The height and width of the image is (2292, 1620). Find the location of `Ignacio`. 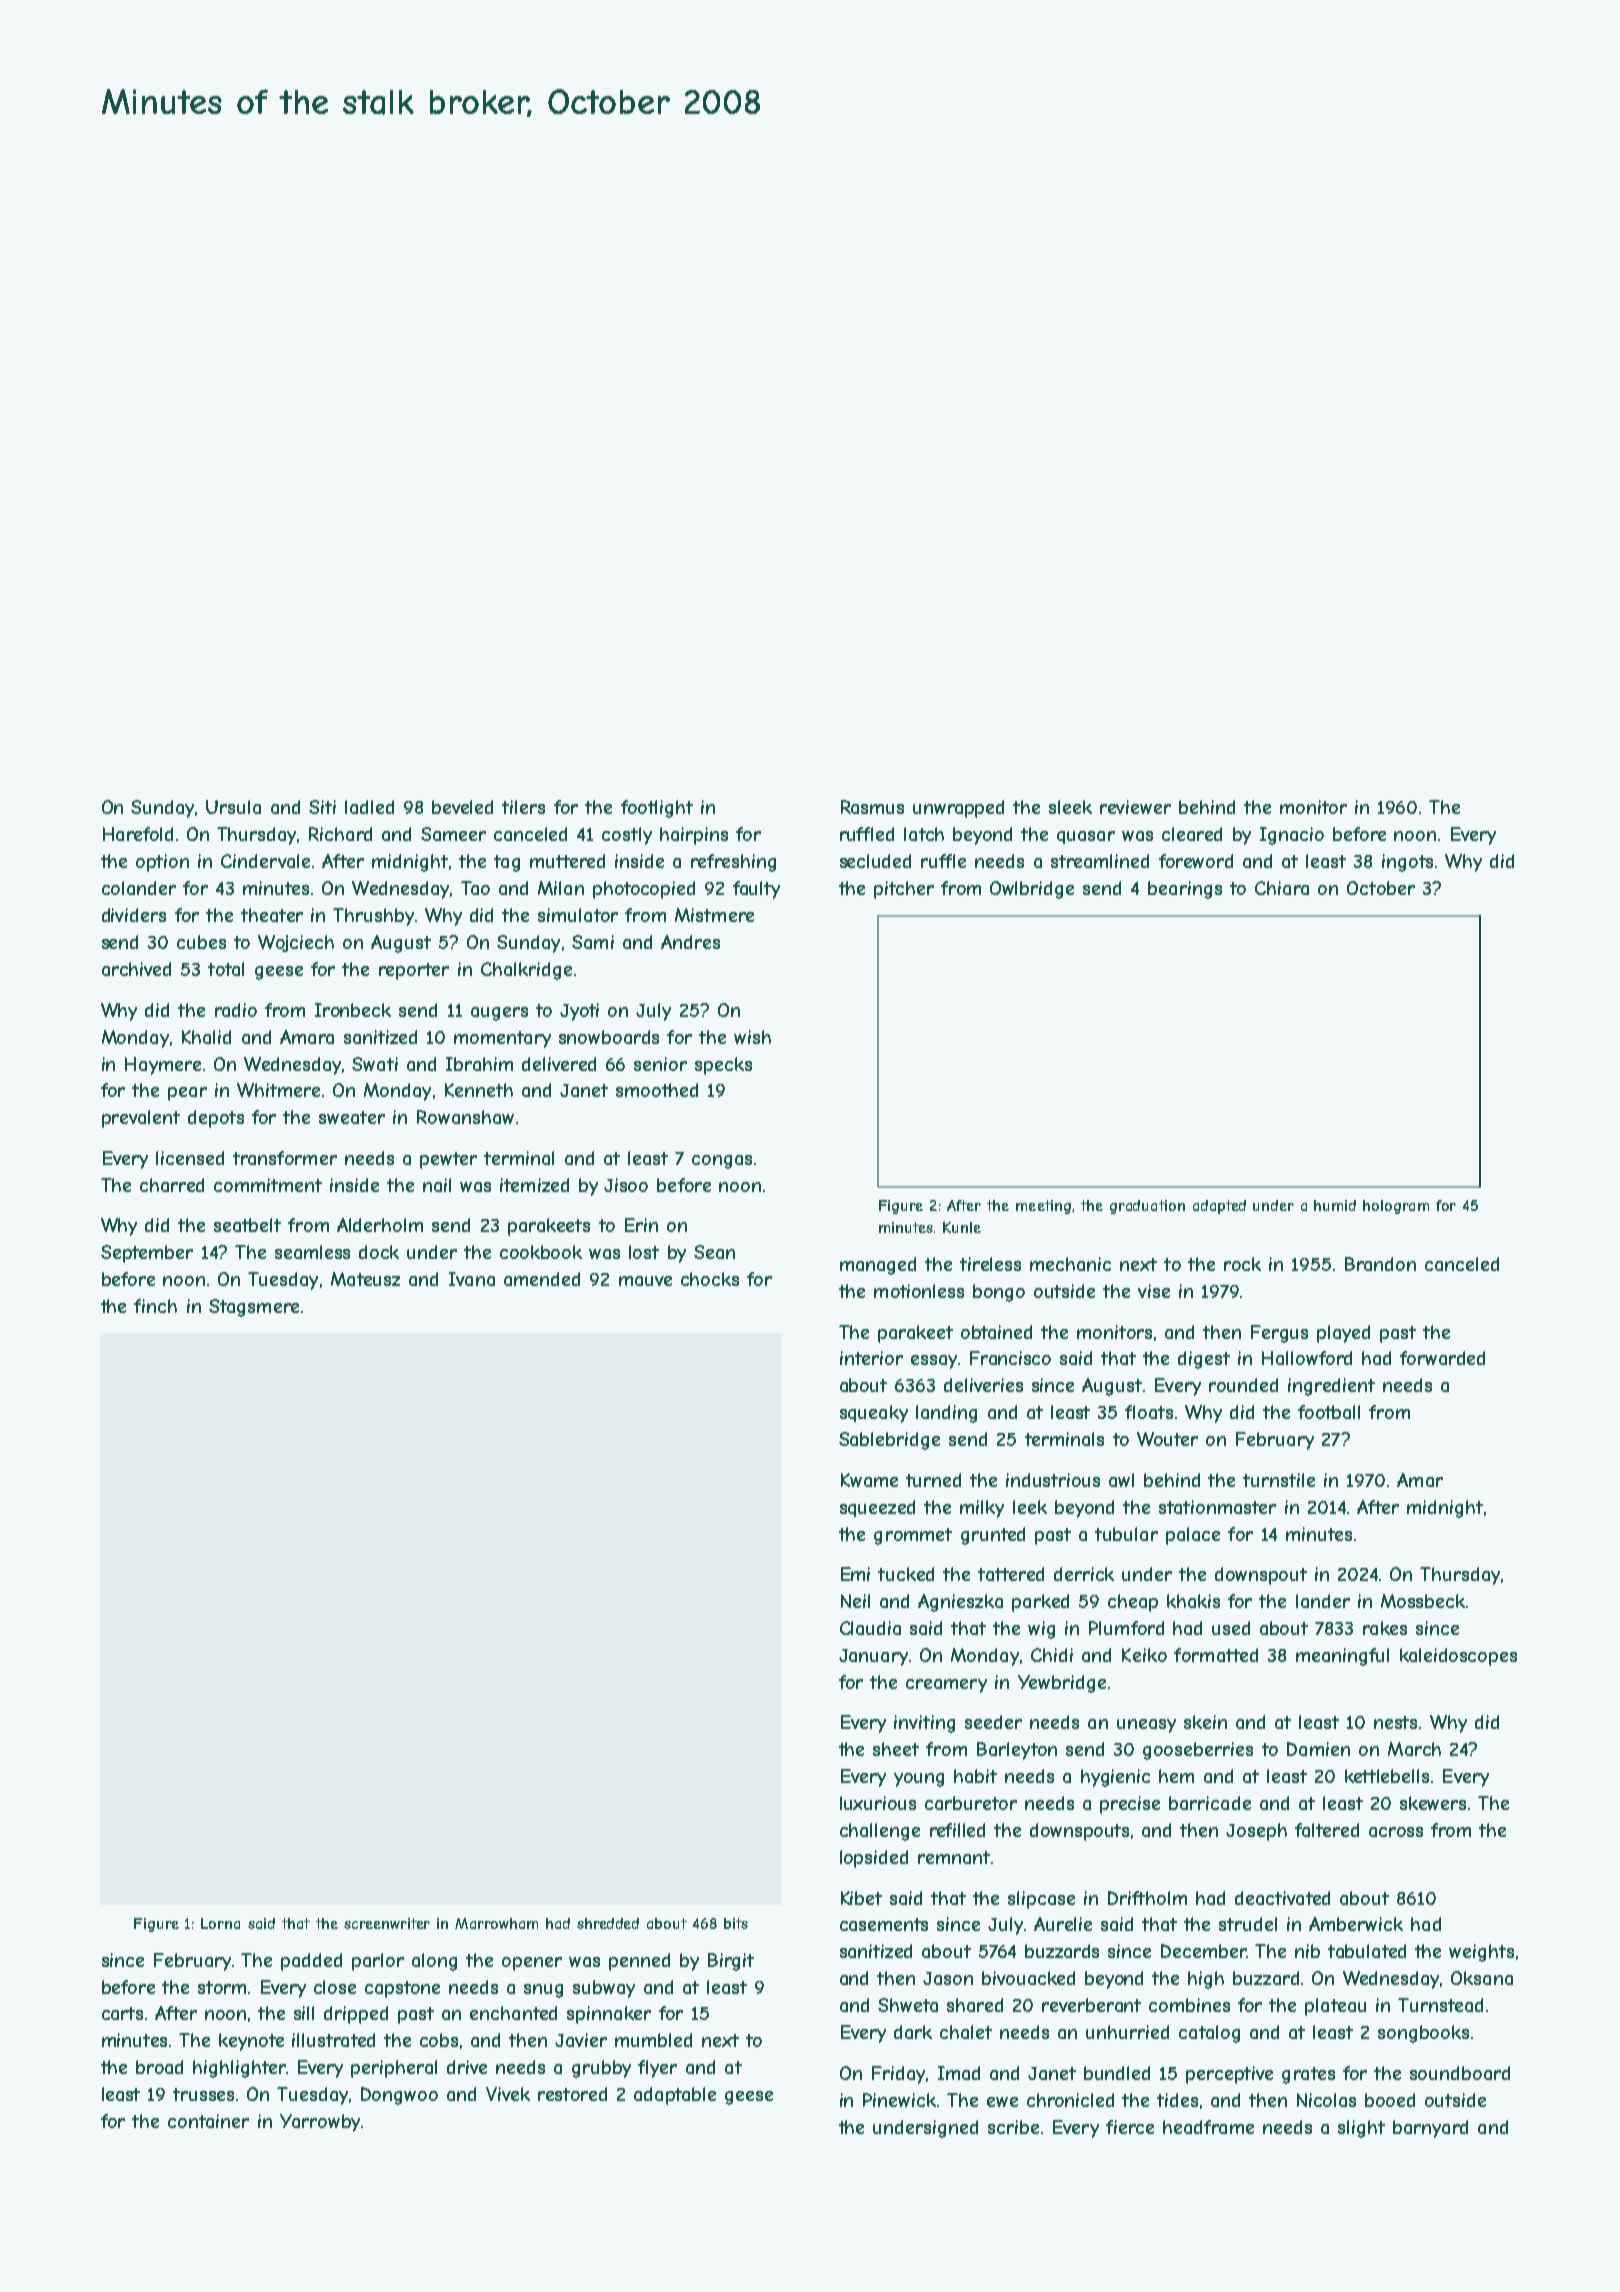

Ignacio is located at coordinates (1292, 836).
